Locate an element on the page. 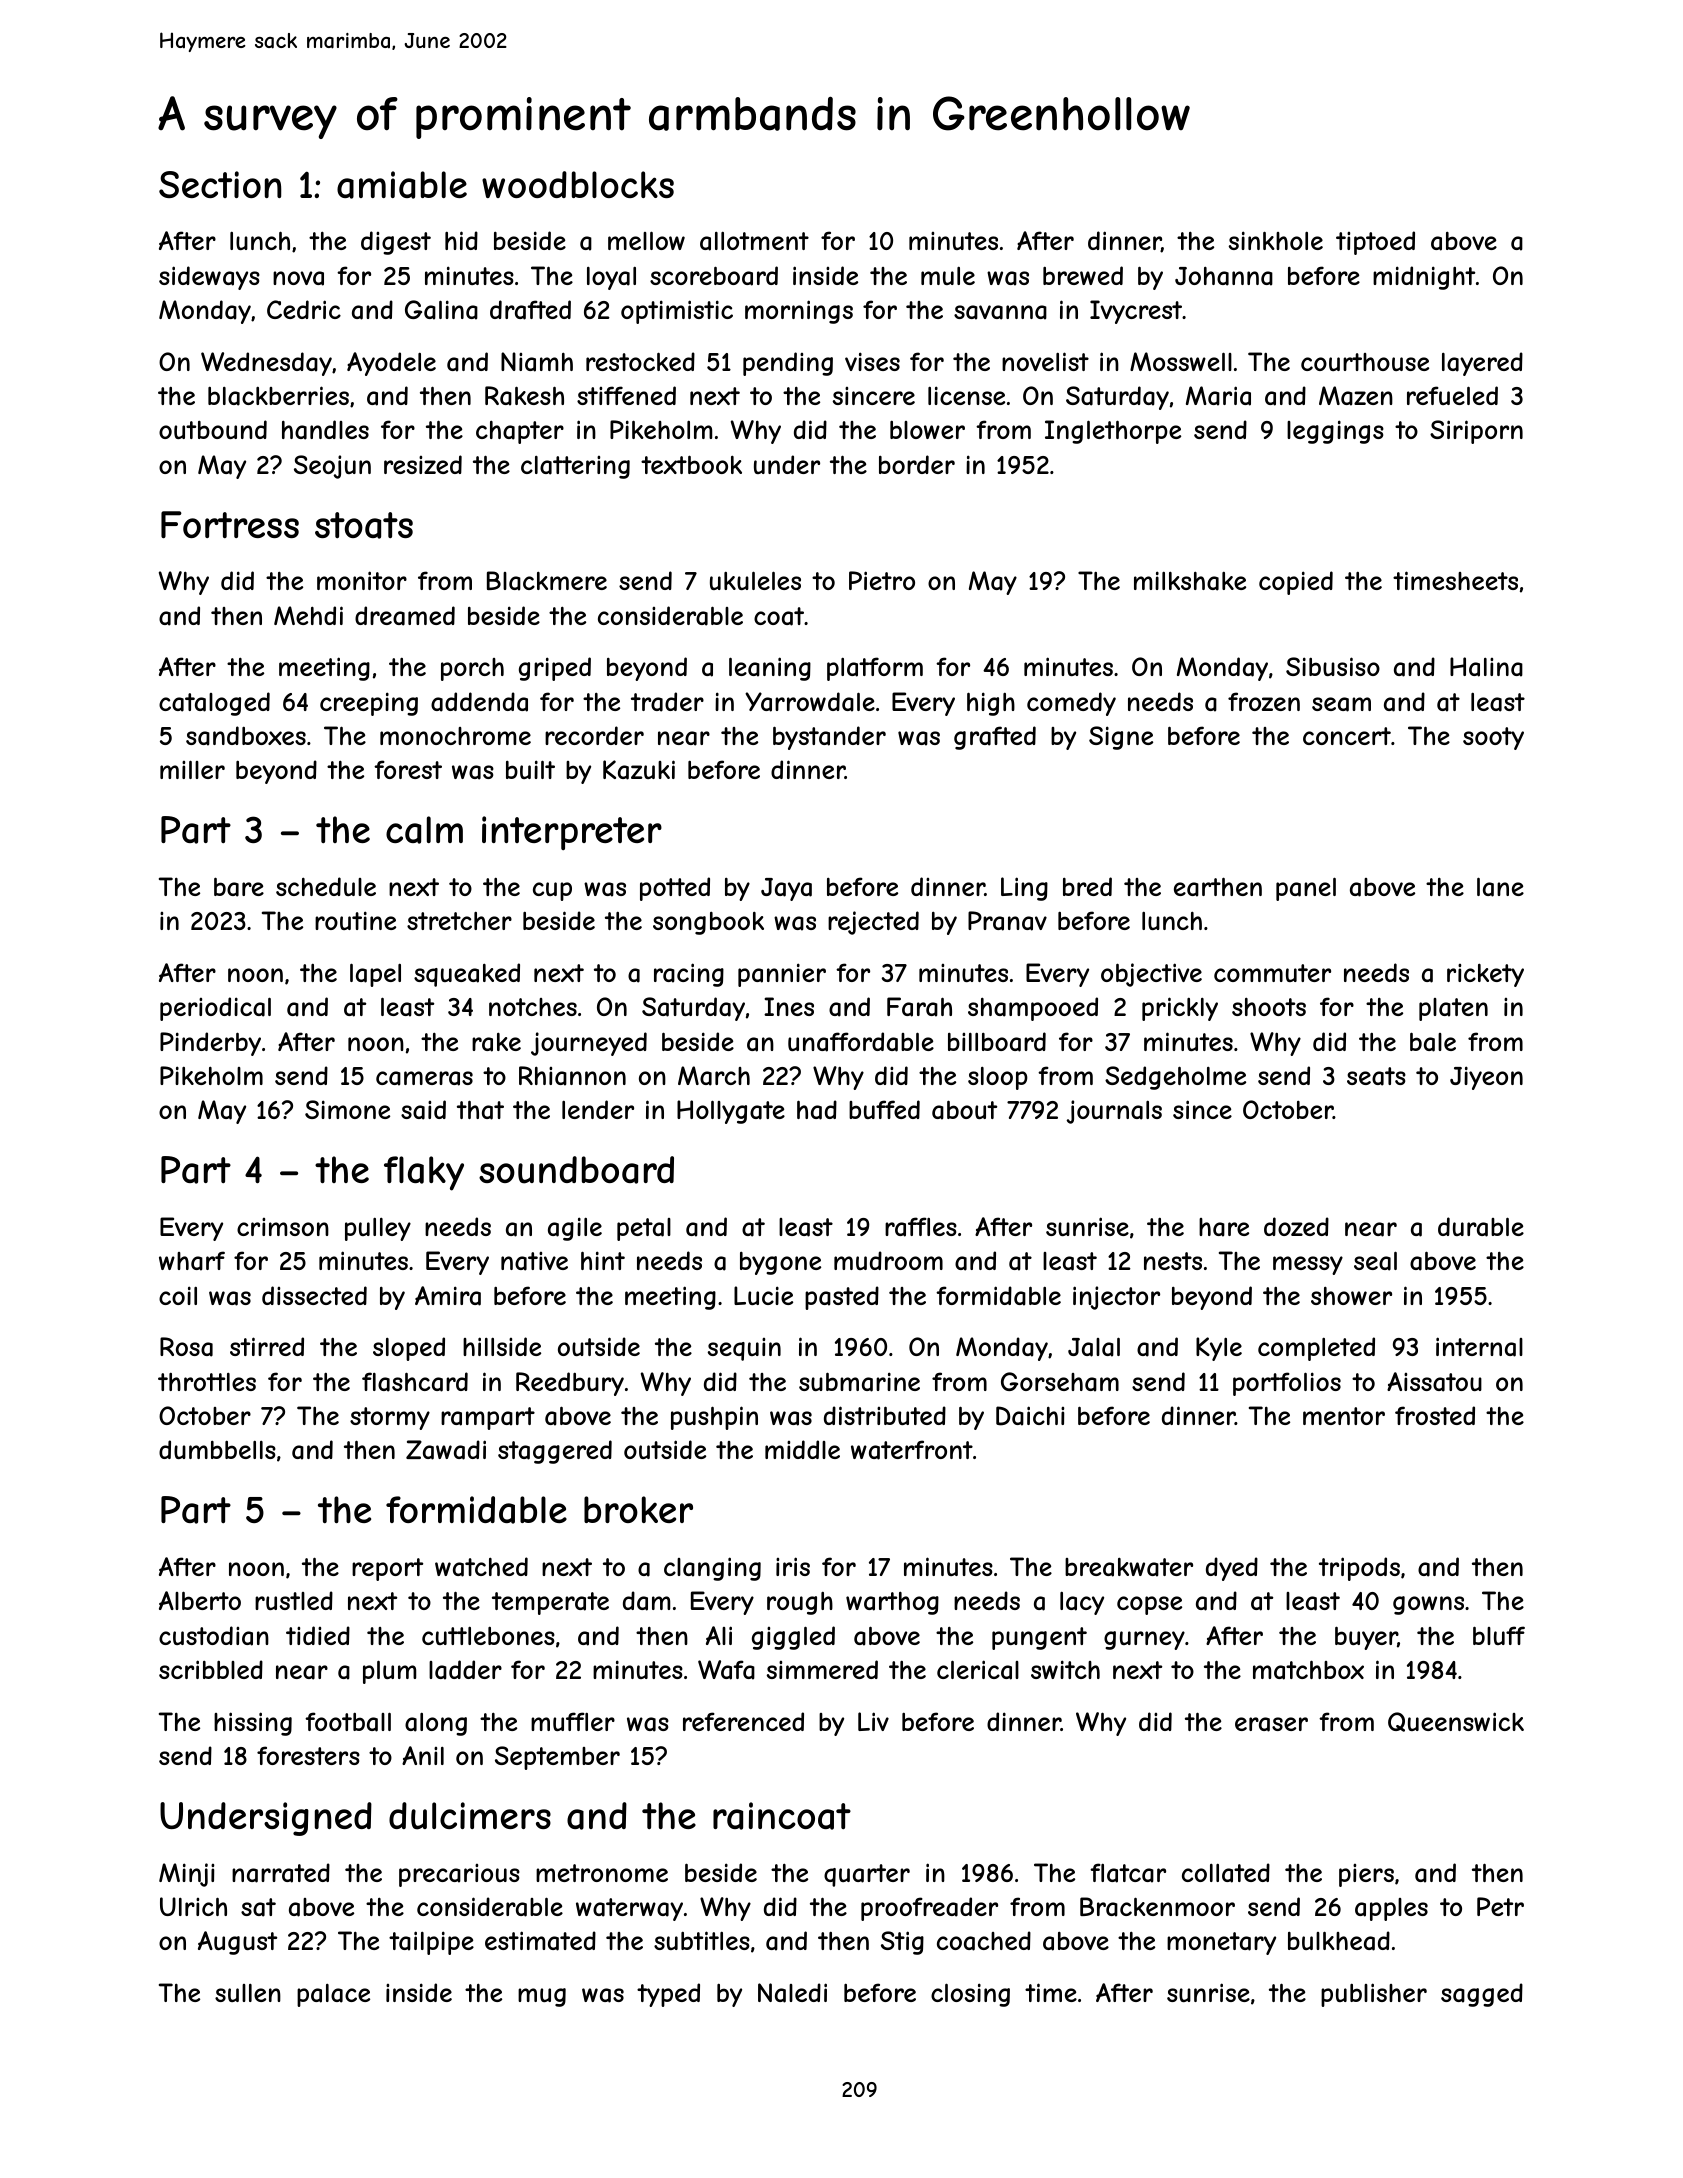  soundboard is located at coordinates (576, 1170).
